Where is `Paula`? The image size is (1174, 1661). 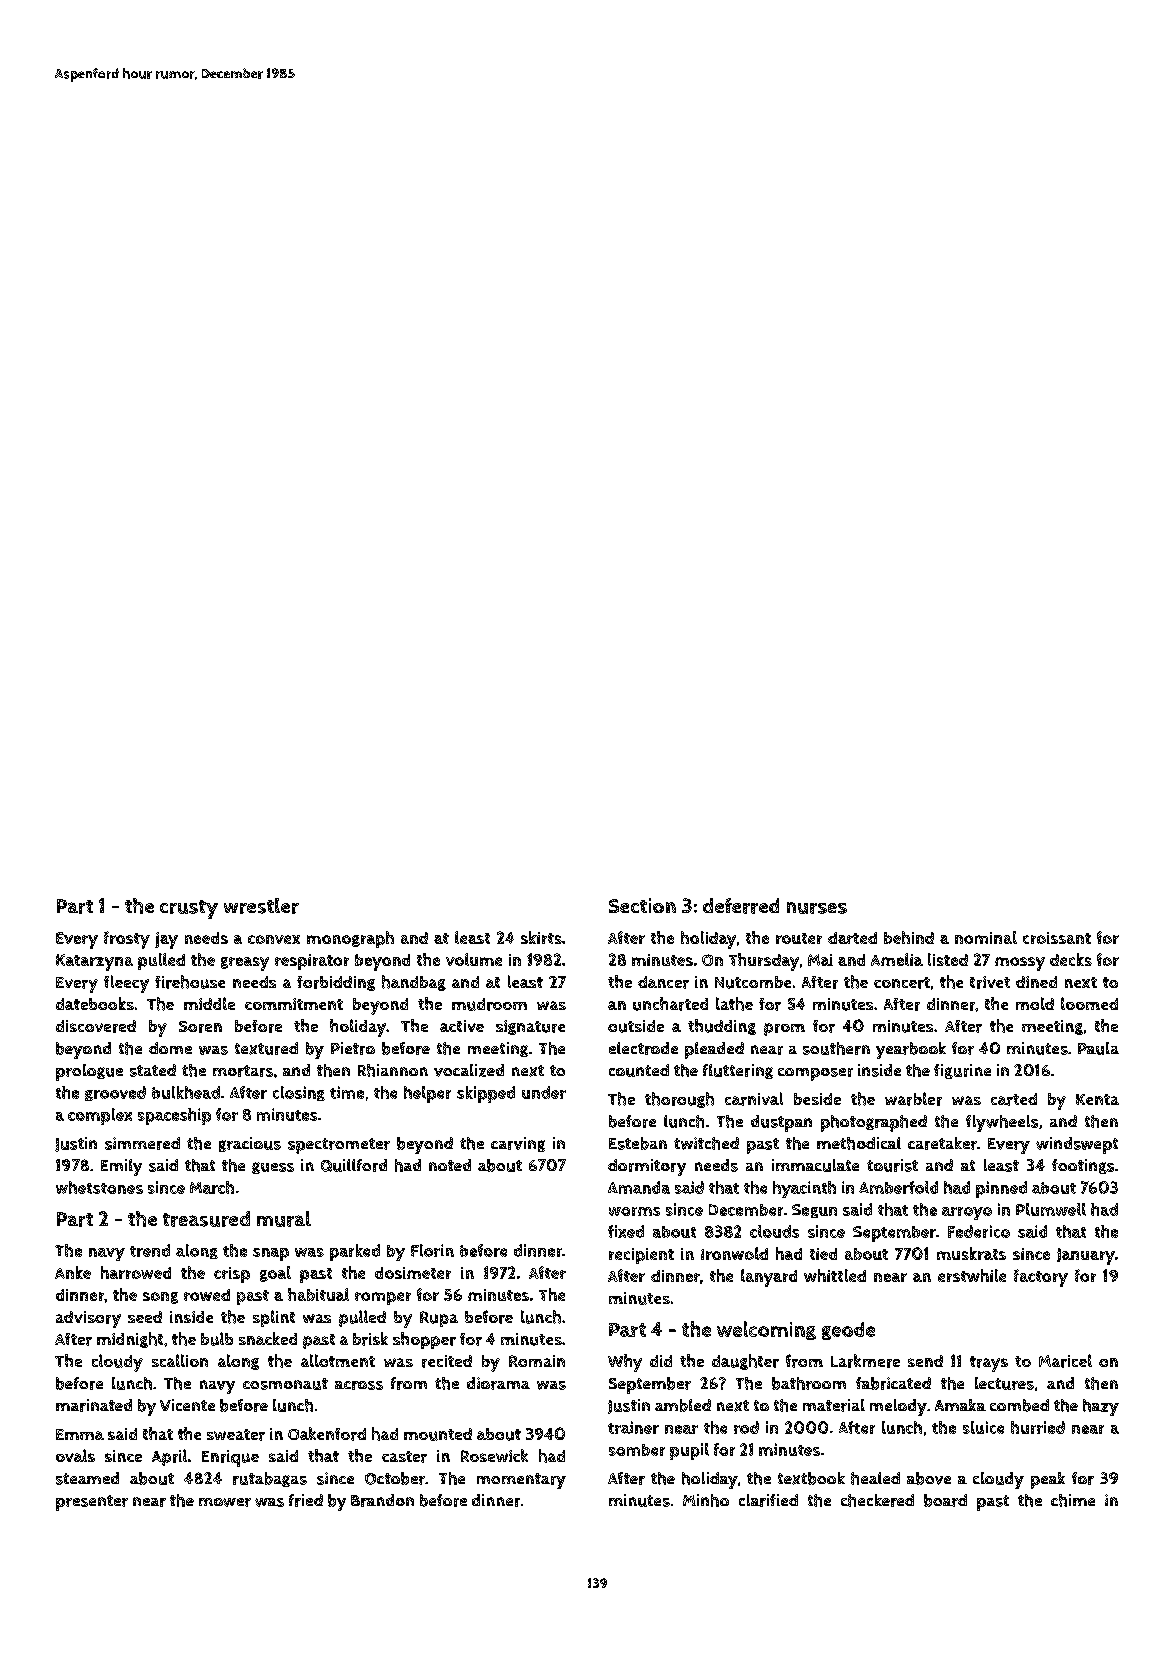 Paula is located at coordinates (1098, 1048).
